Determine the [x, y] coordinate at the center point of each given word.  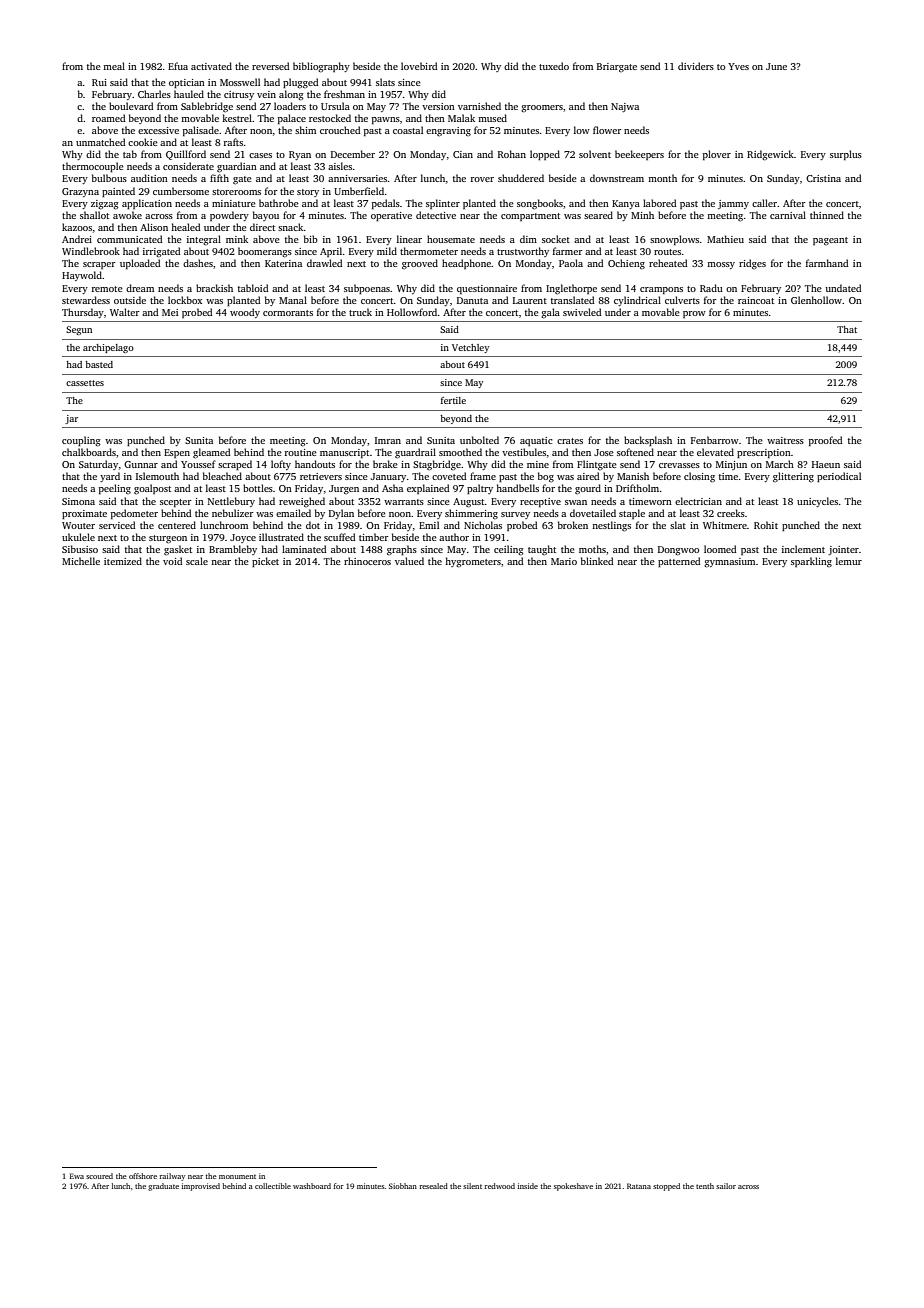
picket [265, 562]
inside [528, 1186]
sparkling [811, 562]
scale [197, 561]
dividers [696, 66]
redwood [499, 1186]
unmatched [101, 142]
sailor [726, 1186]
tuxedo [554, 66]
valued [409, 561]
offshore [143, 1176]
